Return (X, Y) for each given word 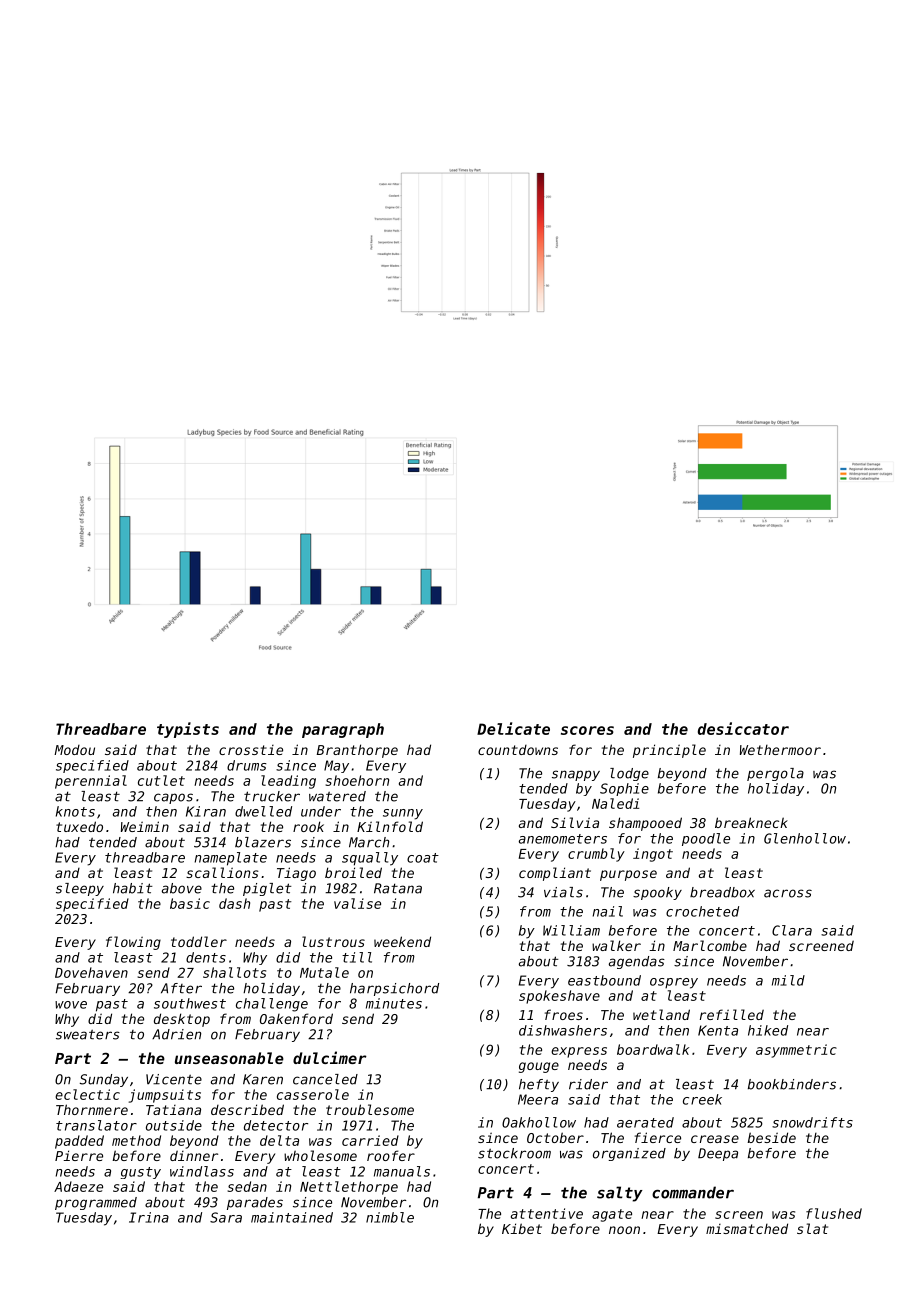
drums (246, 765)
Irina (149, 1217)
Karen (263, 1079)
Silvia (575, 822)
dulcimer (330, 1057)
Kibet (522, 1228)
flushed (834, 1213)
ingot (653, 855)
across (788, 893)
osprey (674, 983)
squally (370, 859)
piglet (267, 889)
